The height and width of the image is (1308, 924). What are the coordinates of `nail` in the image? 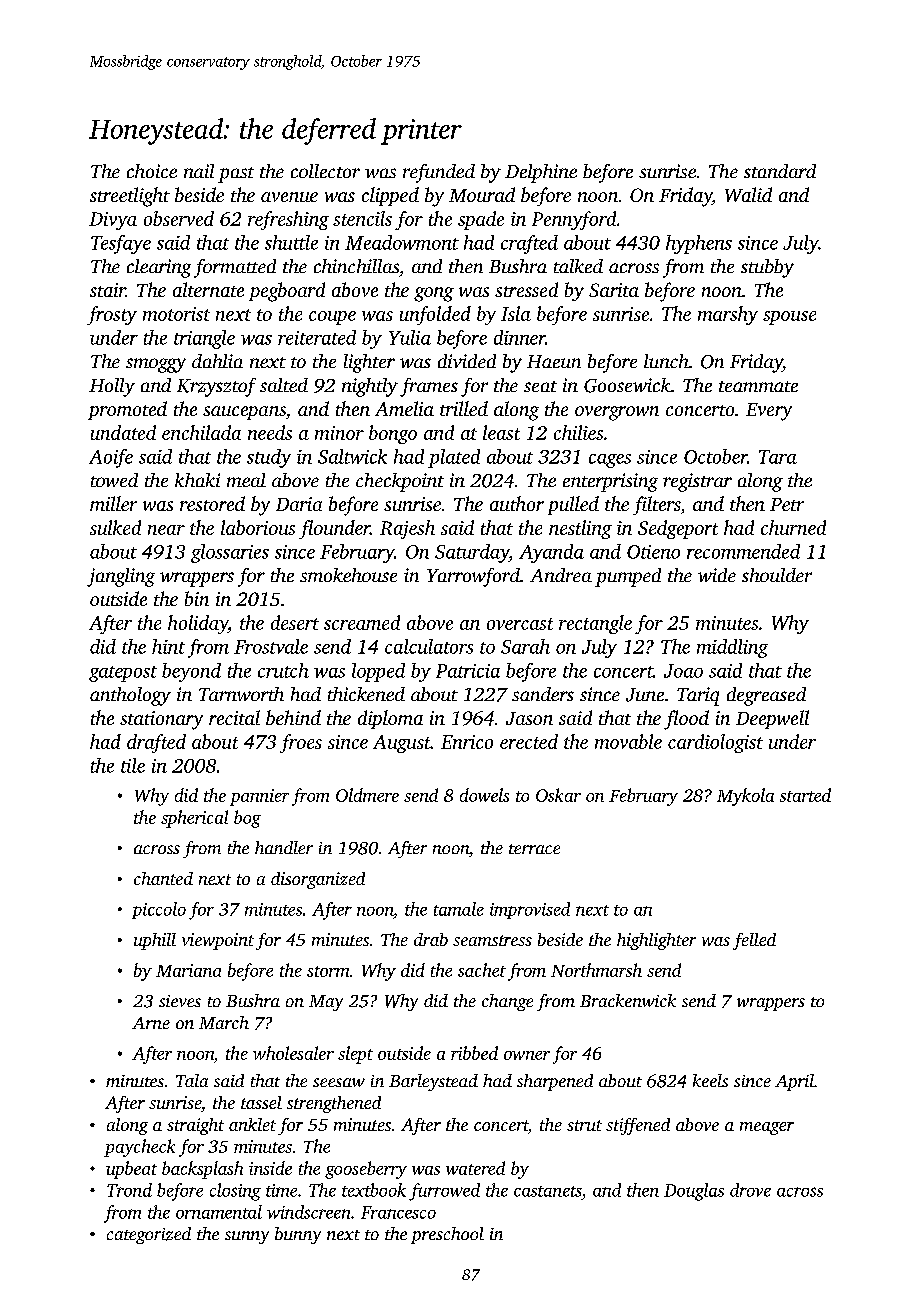 It's located at (199, 171).
